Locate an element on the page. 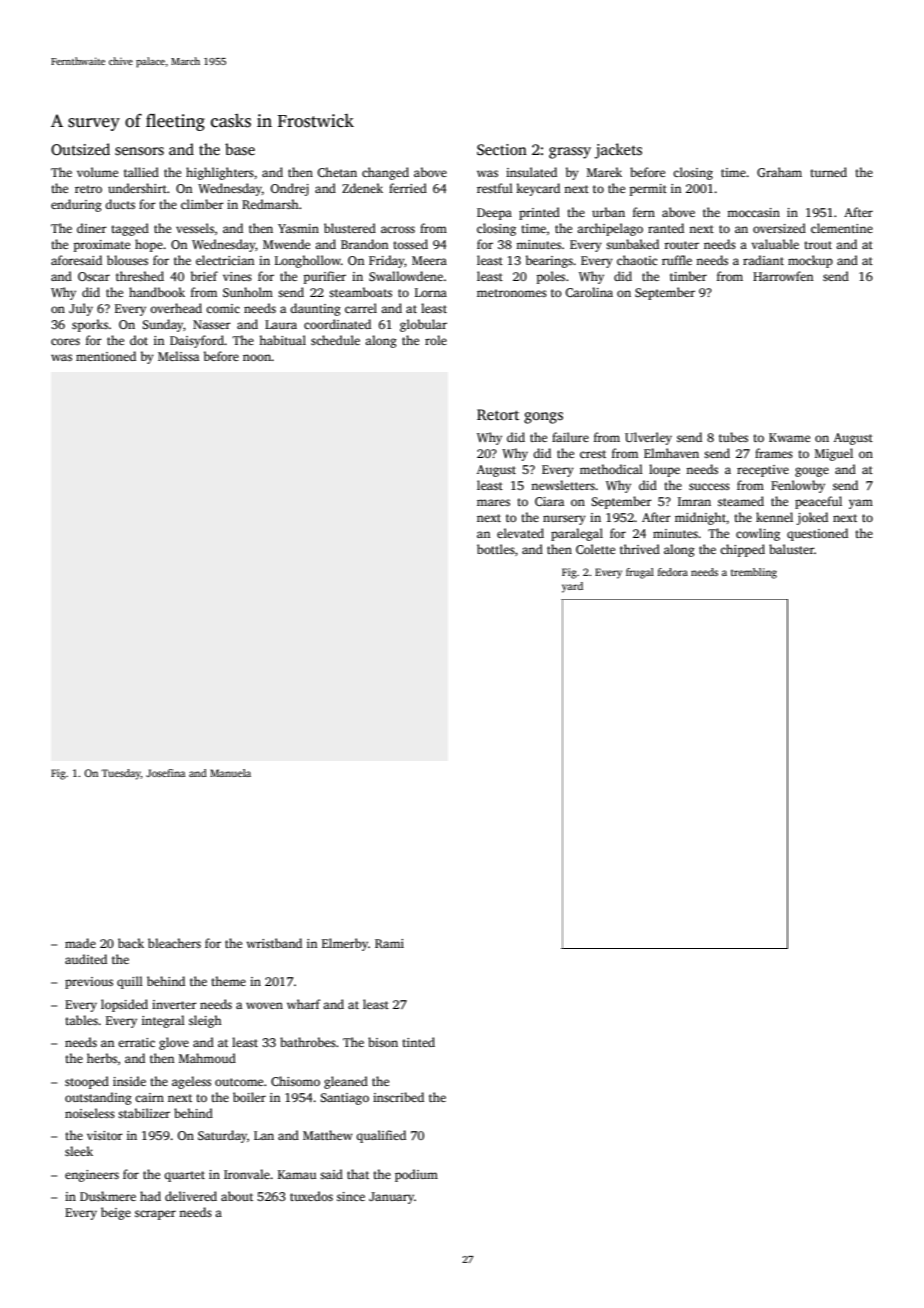 The image size is (924, 1308). tubes is located at coordinates (733, 437).
